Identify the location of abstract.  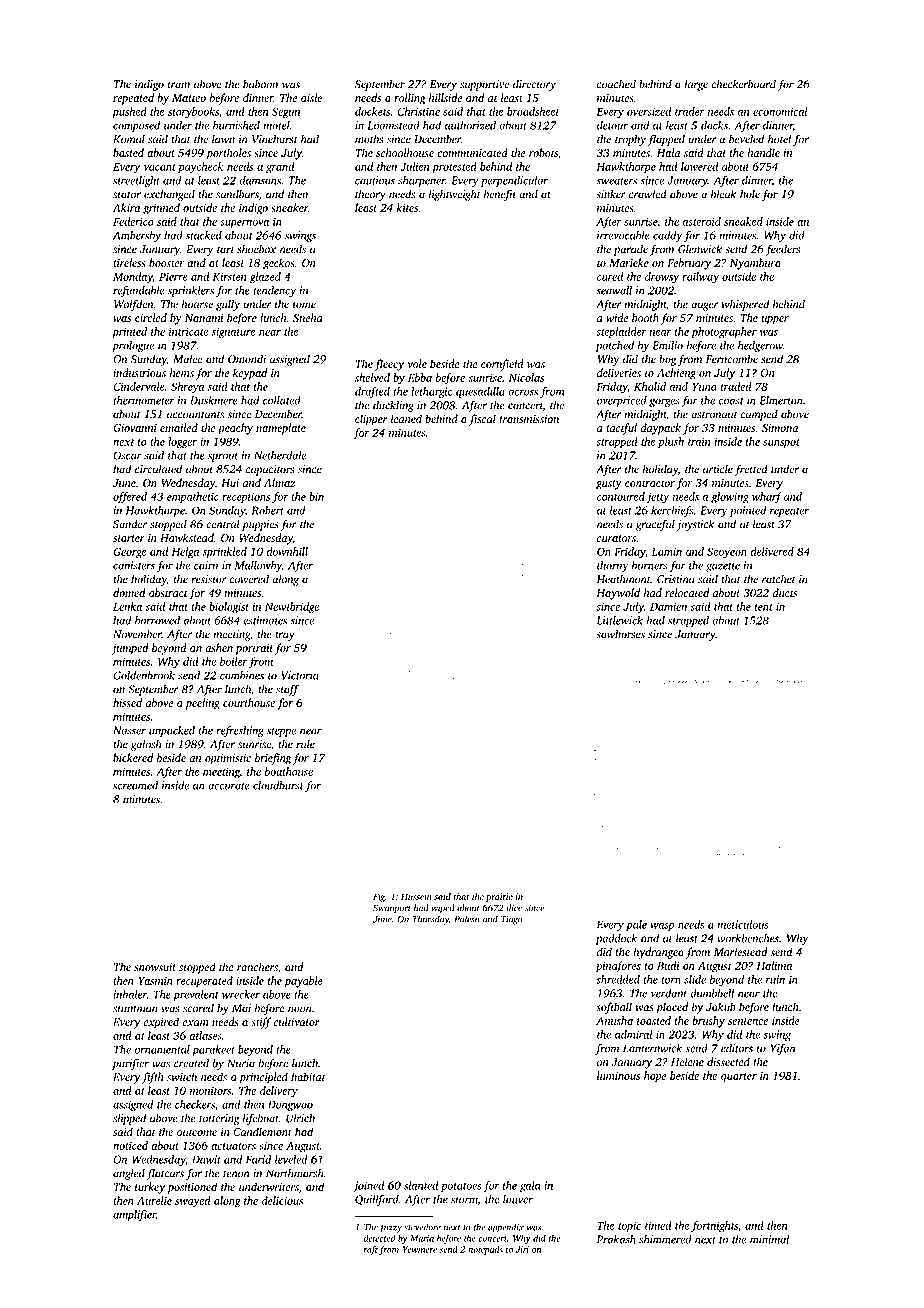
(168, 592).
